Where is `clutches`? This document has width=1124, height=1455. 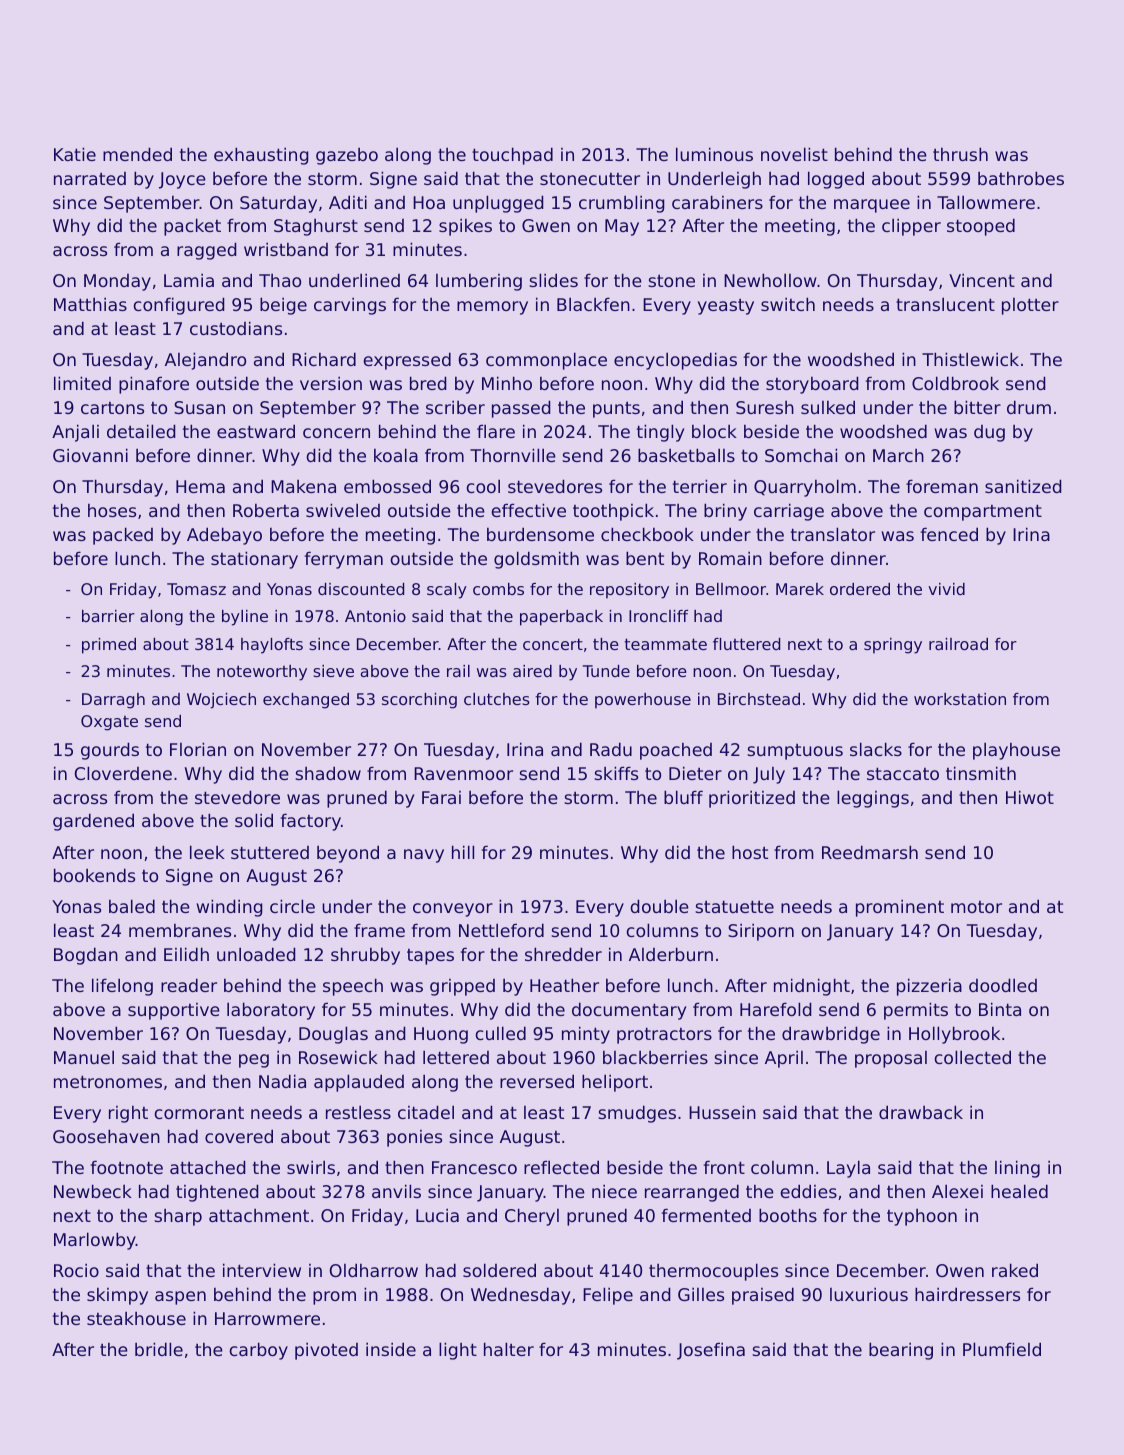
clutches is located at coordinates (497, 699).
